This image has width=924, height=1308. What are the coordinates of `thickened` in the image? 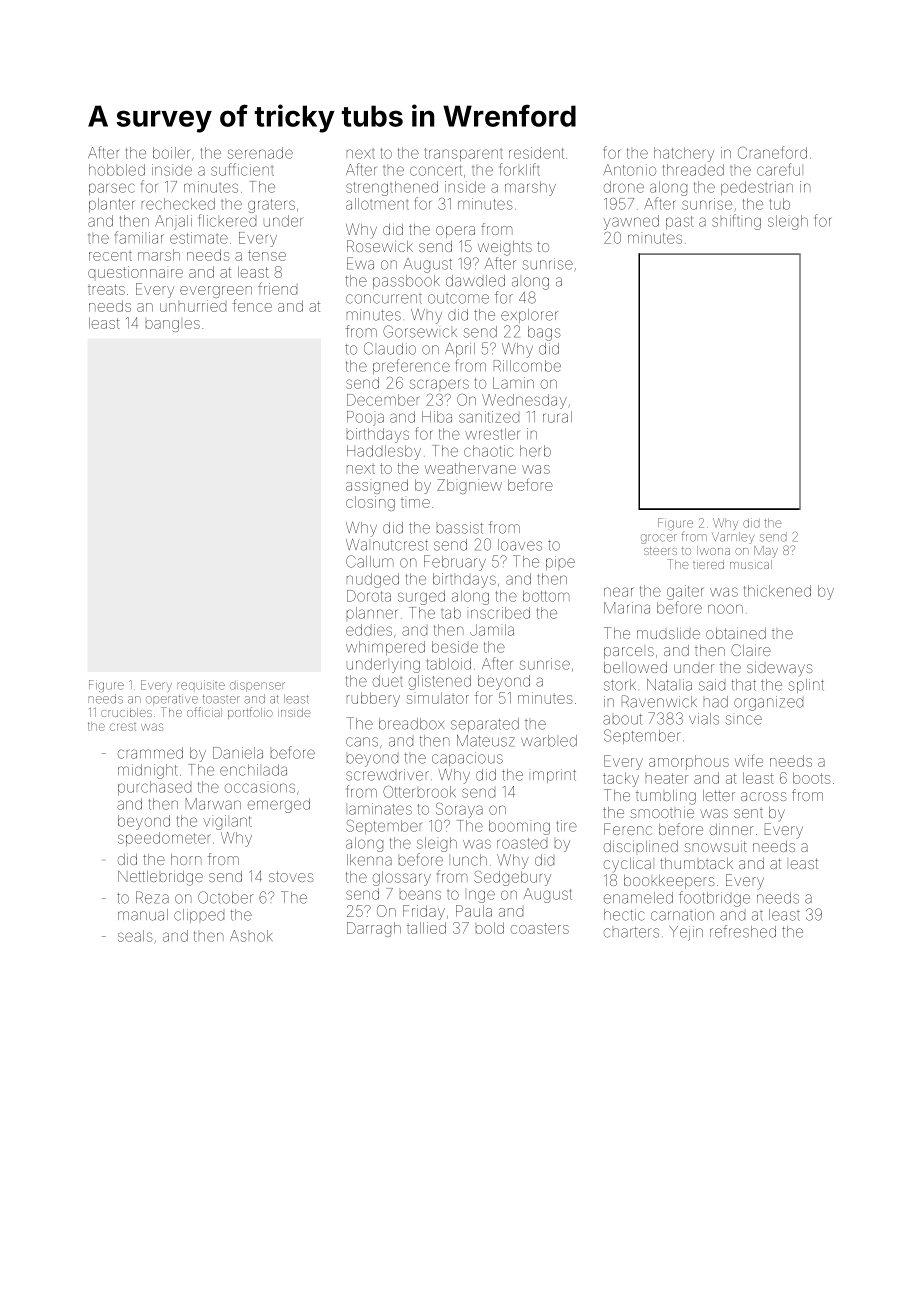 It's located at (777, 591).
